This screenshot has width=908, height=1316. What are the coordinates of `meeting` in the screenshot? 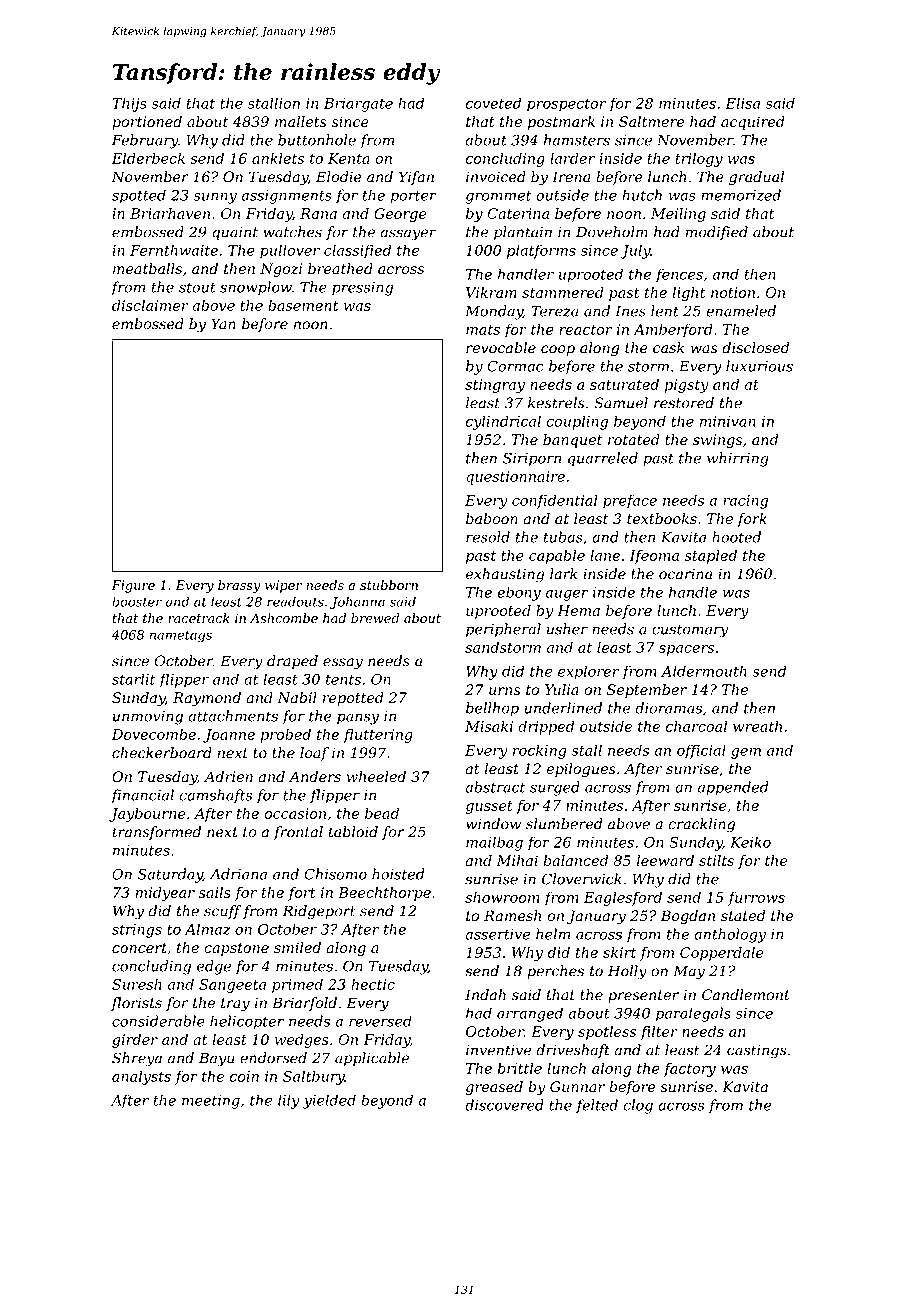 It's located at (211, 1102).
